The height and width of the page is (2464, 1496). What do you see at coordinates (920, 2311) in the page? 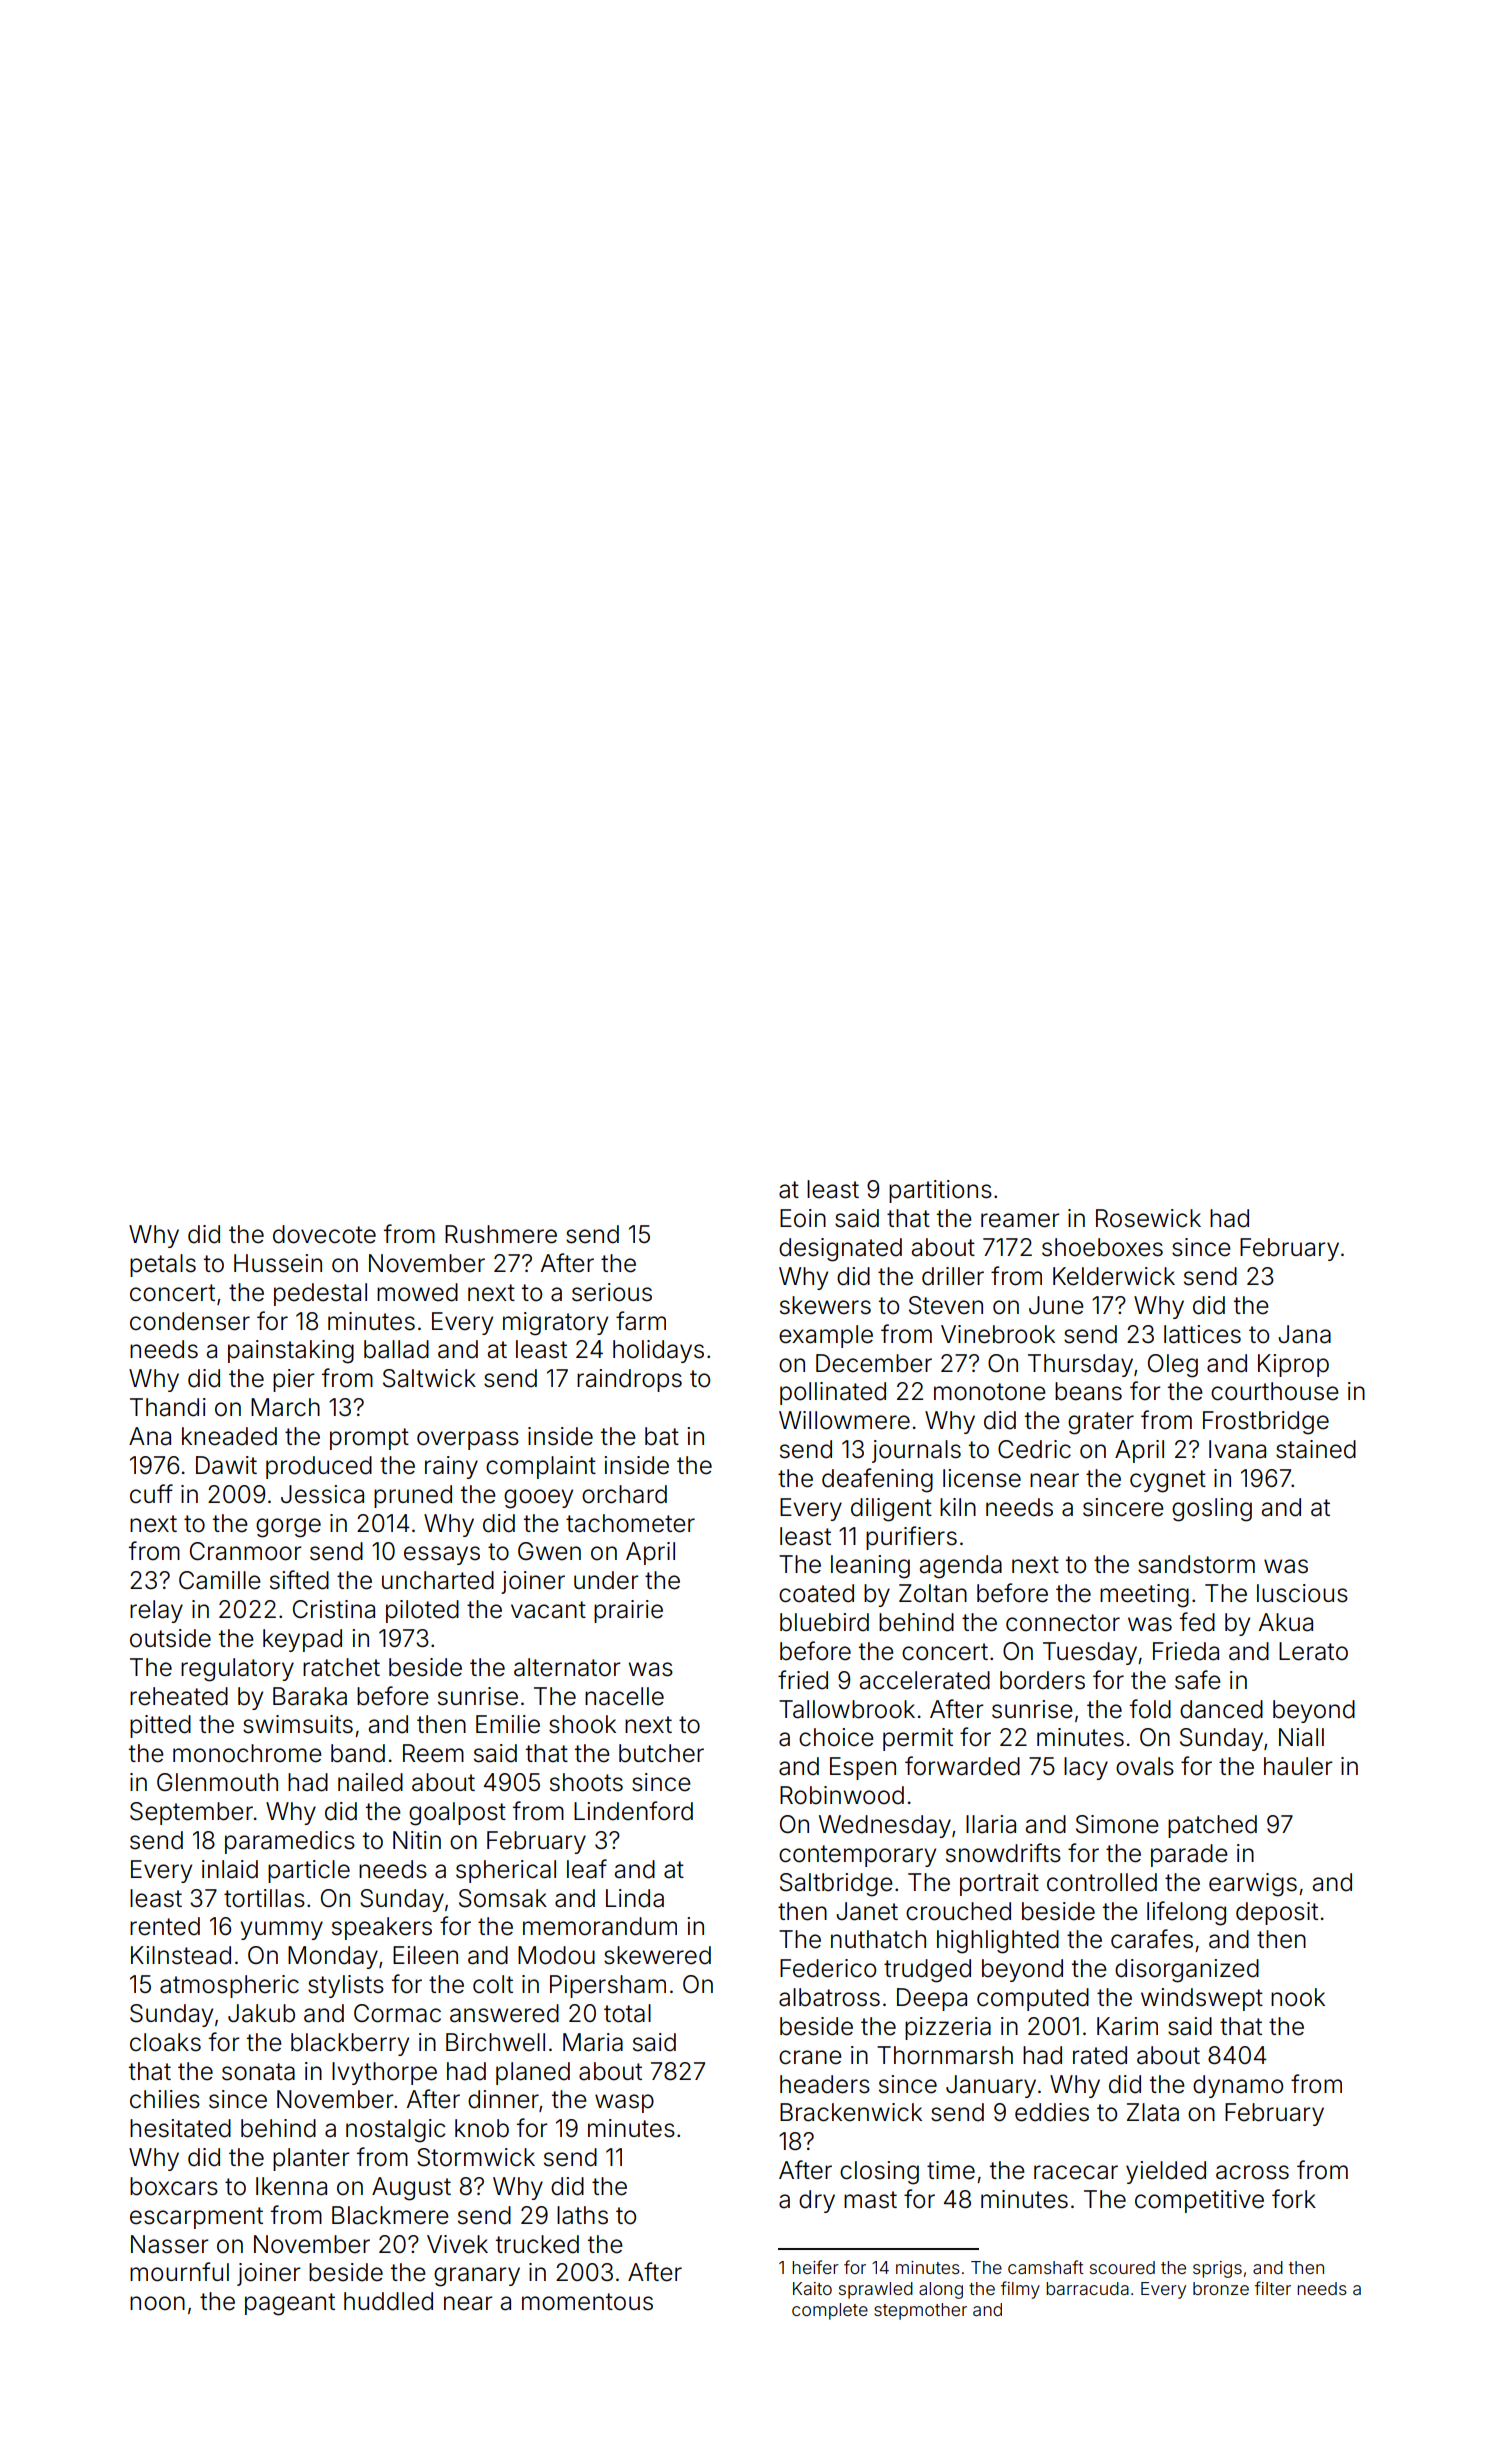
I see `stepmother` at bounding box center [920, 2311].
